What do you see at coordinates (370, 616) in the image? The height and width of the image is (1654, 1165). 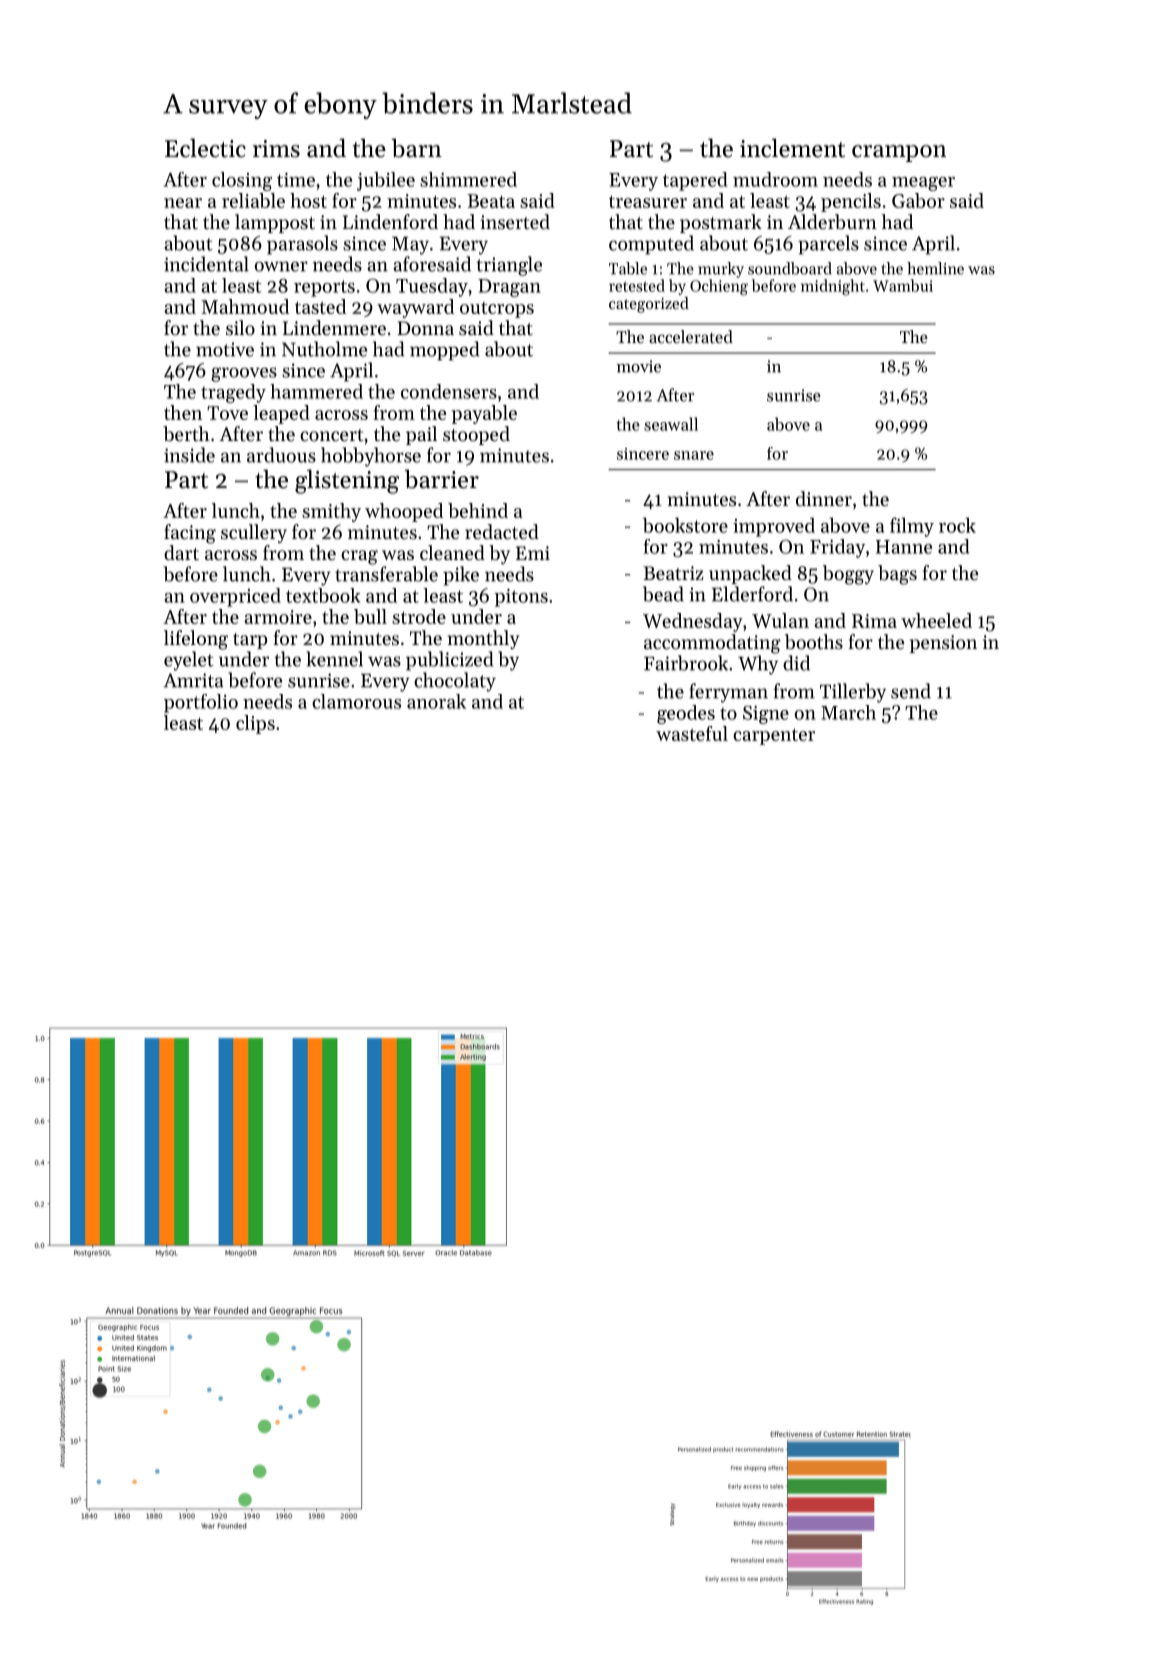 I see `bull` at bounding box center [370, 616].
